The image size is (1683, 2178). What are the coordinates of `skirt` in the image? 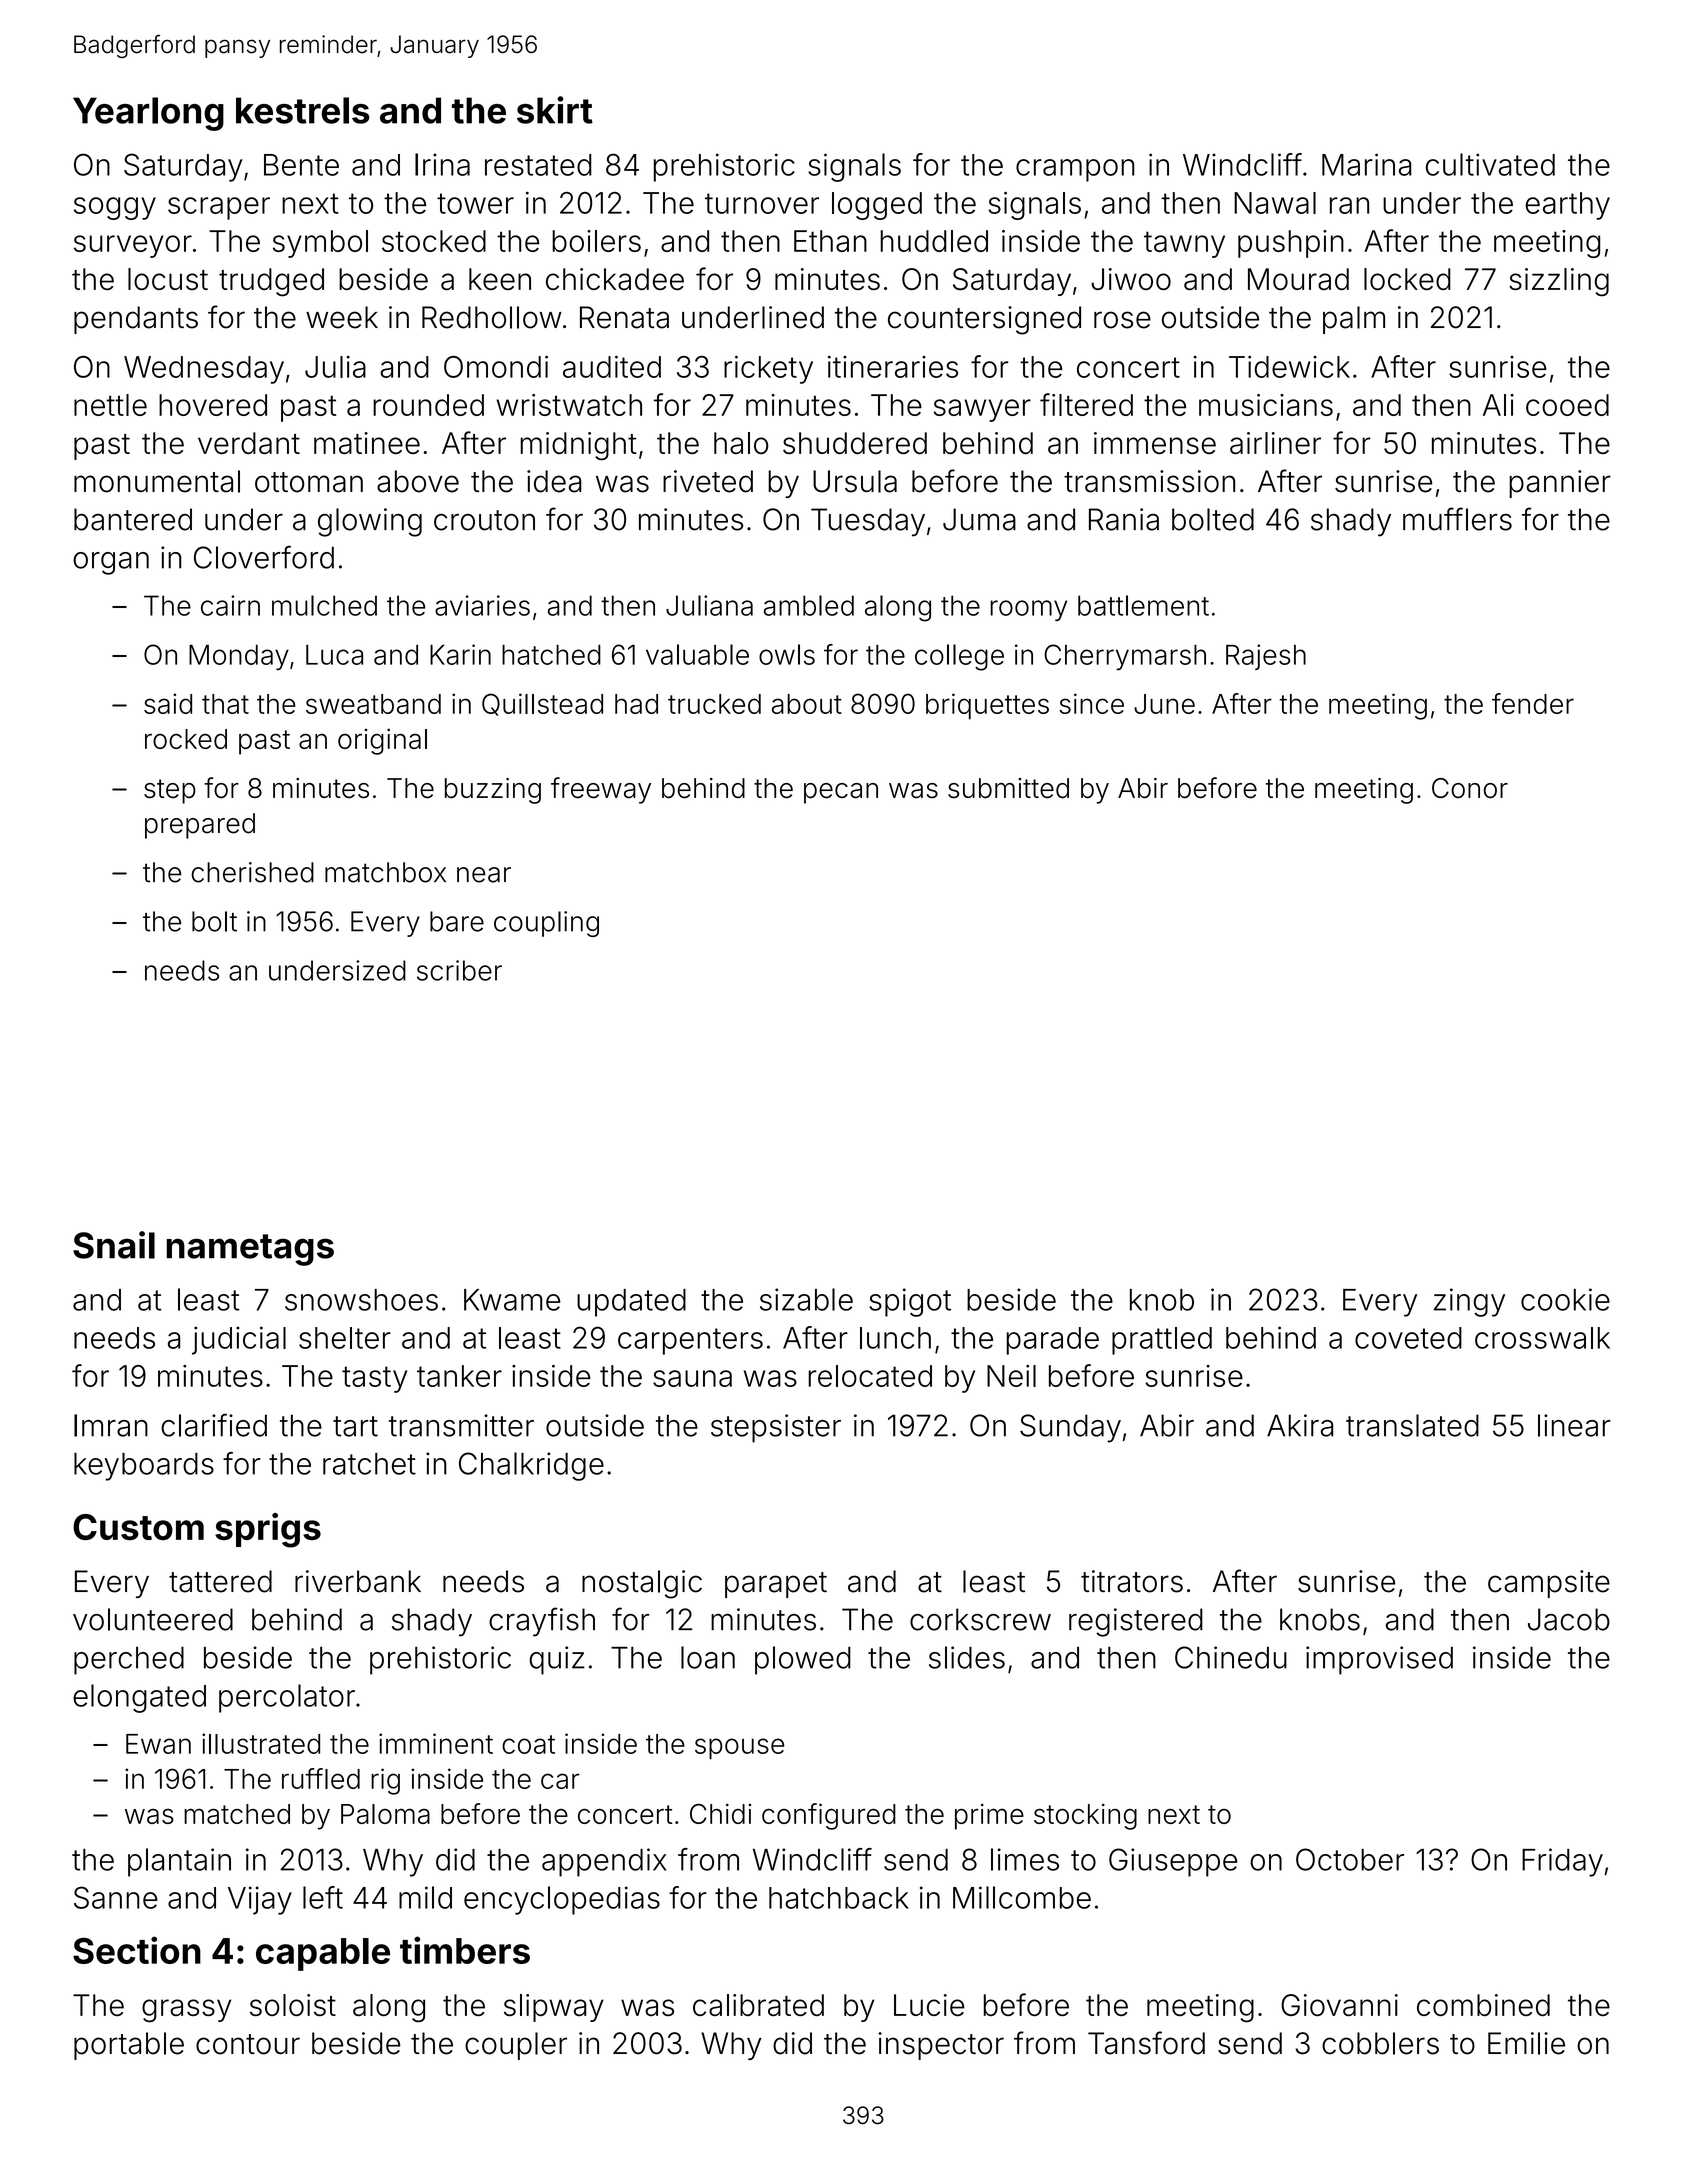 It's located at (555, 110).
